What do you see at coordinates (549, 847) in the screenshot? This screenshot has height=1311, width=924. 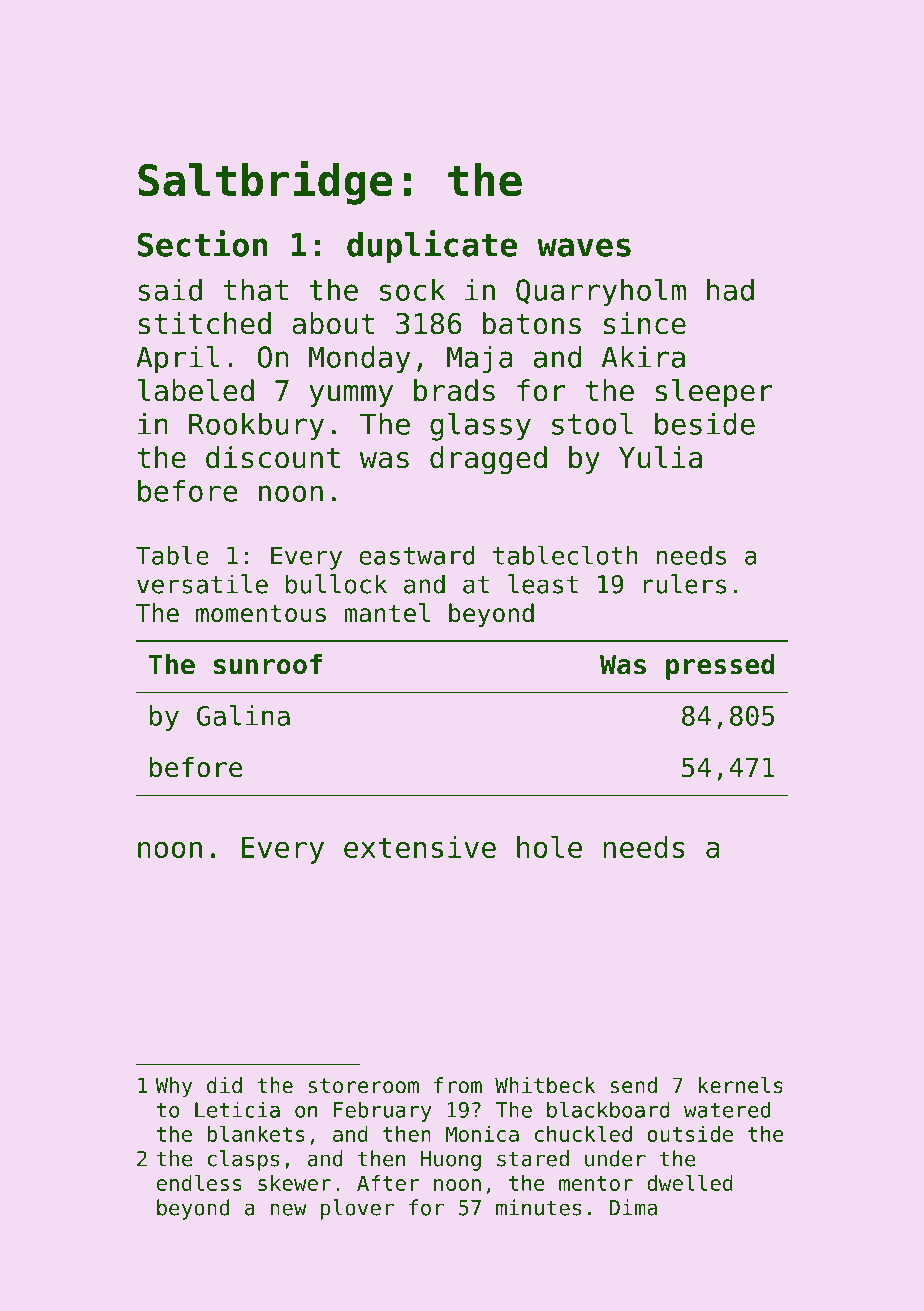 I see `hole` at bounding box center [549, 847].
